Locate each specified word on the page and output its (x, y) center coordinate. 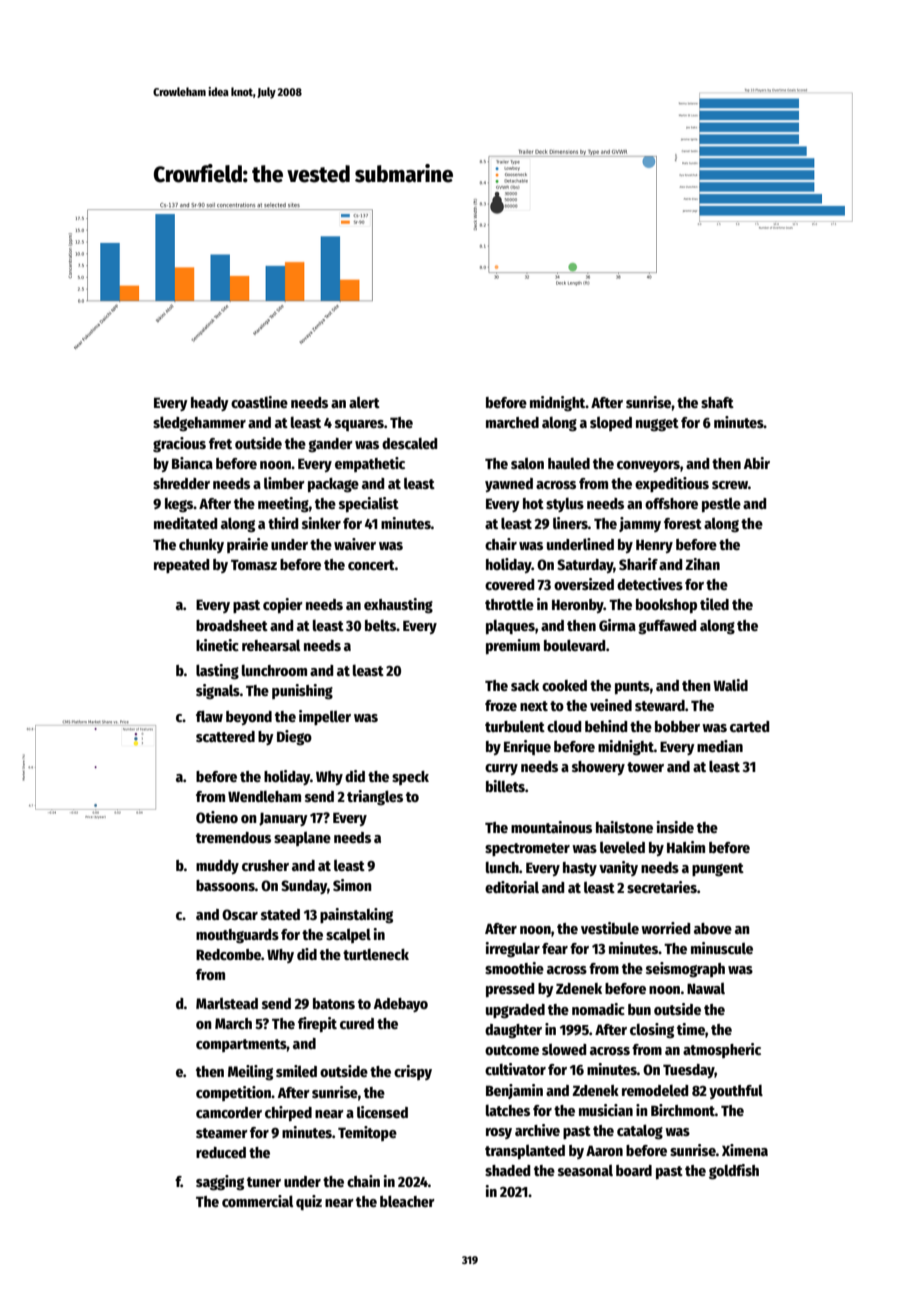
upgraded (515, 1011)
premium (513, 646)
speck (410, 778)
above (713, 928)
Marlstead (227, 1003)
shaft (717, 402)
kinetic (217, 645)
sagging (220, 1183)
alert (364, 402)
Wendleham (264, 796)
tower (645, 767)
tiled (714, 604)
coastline (259, 402)
